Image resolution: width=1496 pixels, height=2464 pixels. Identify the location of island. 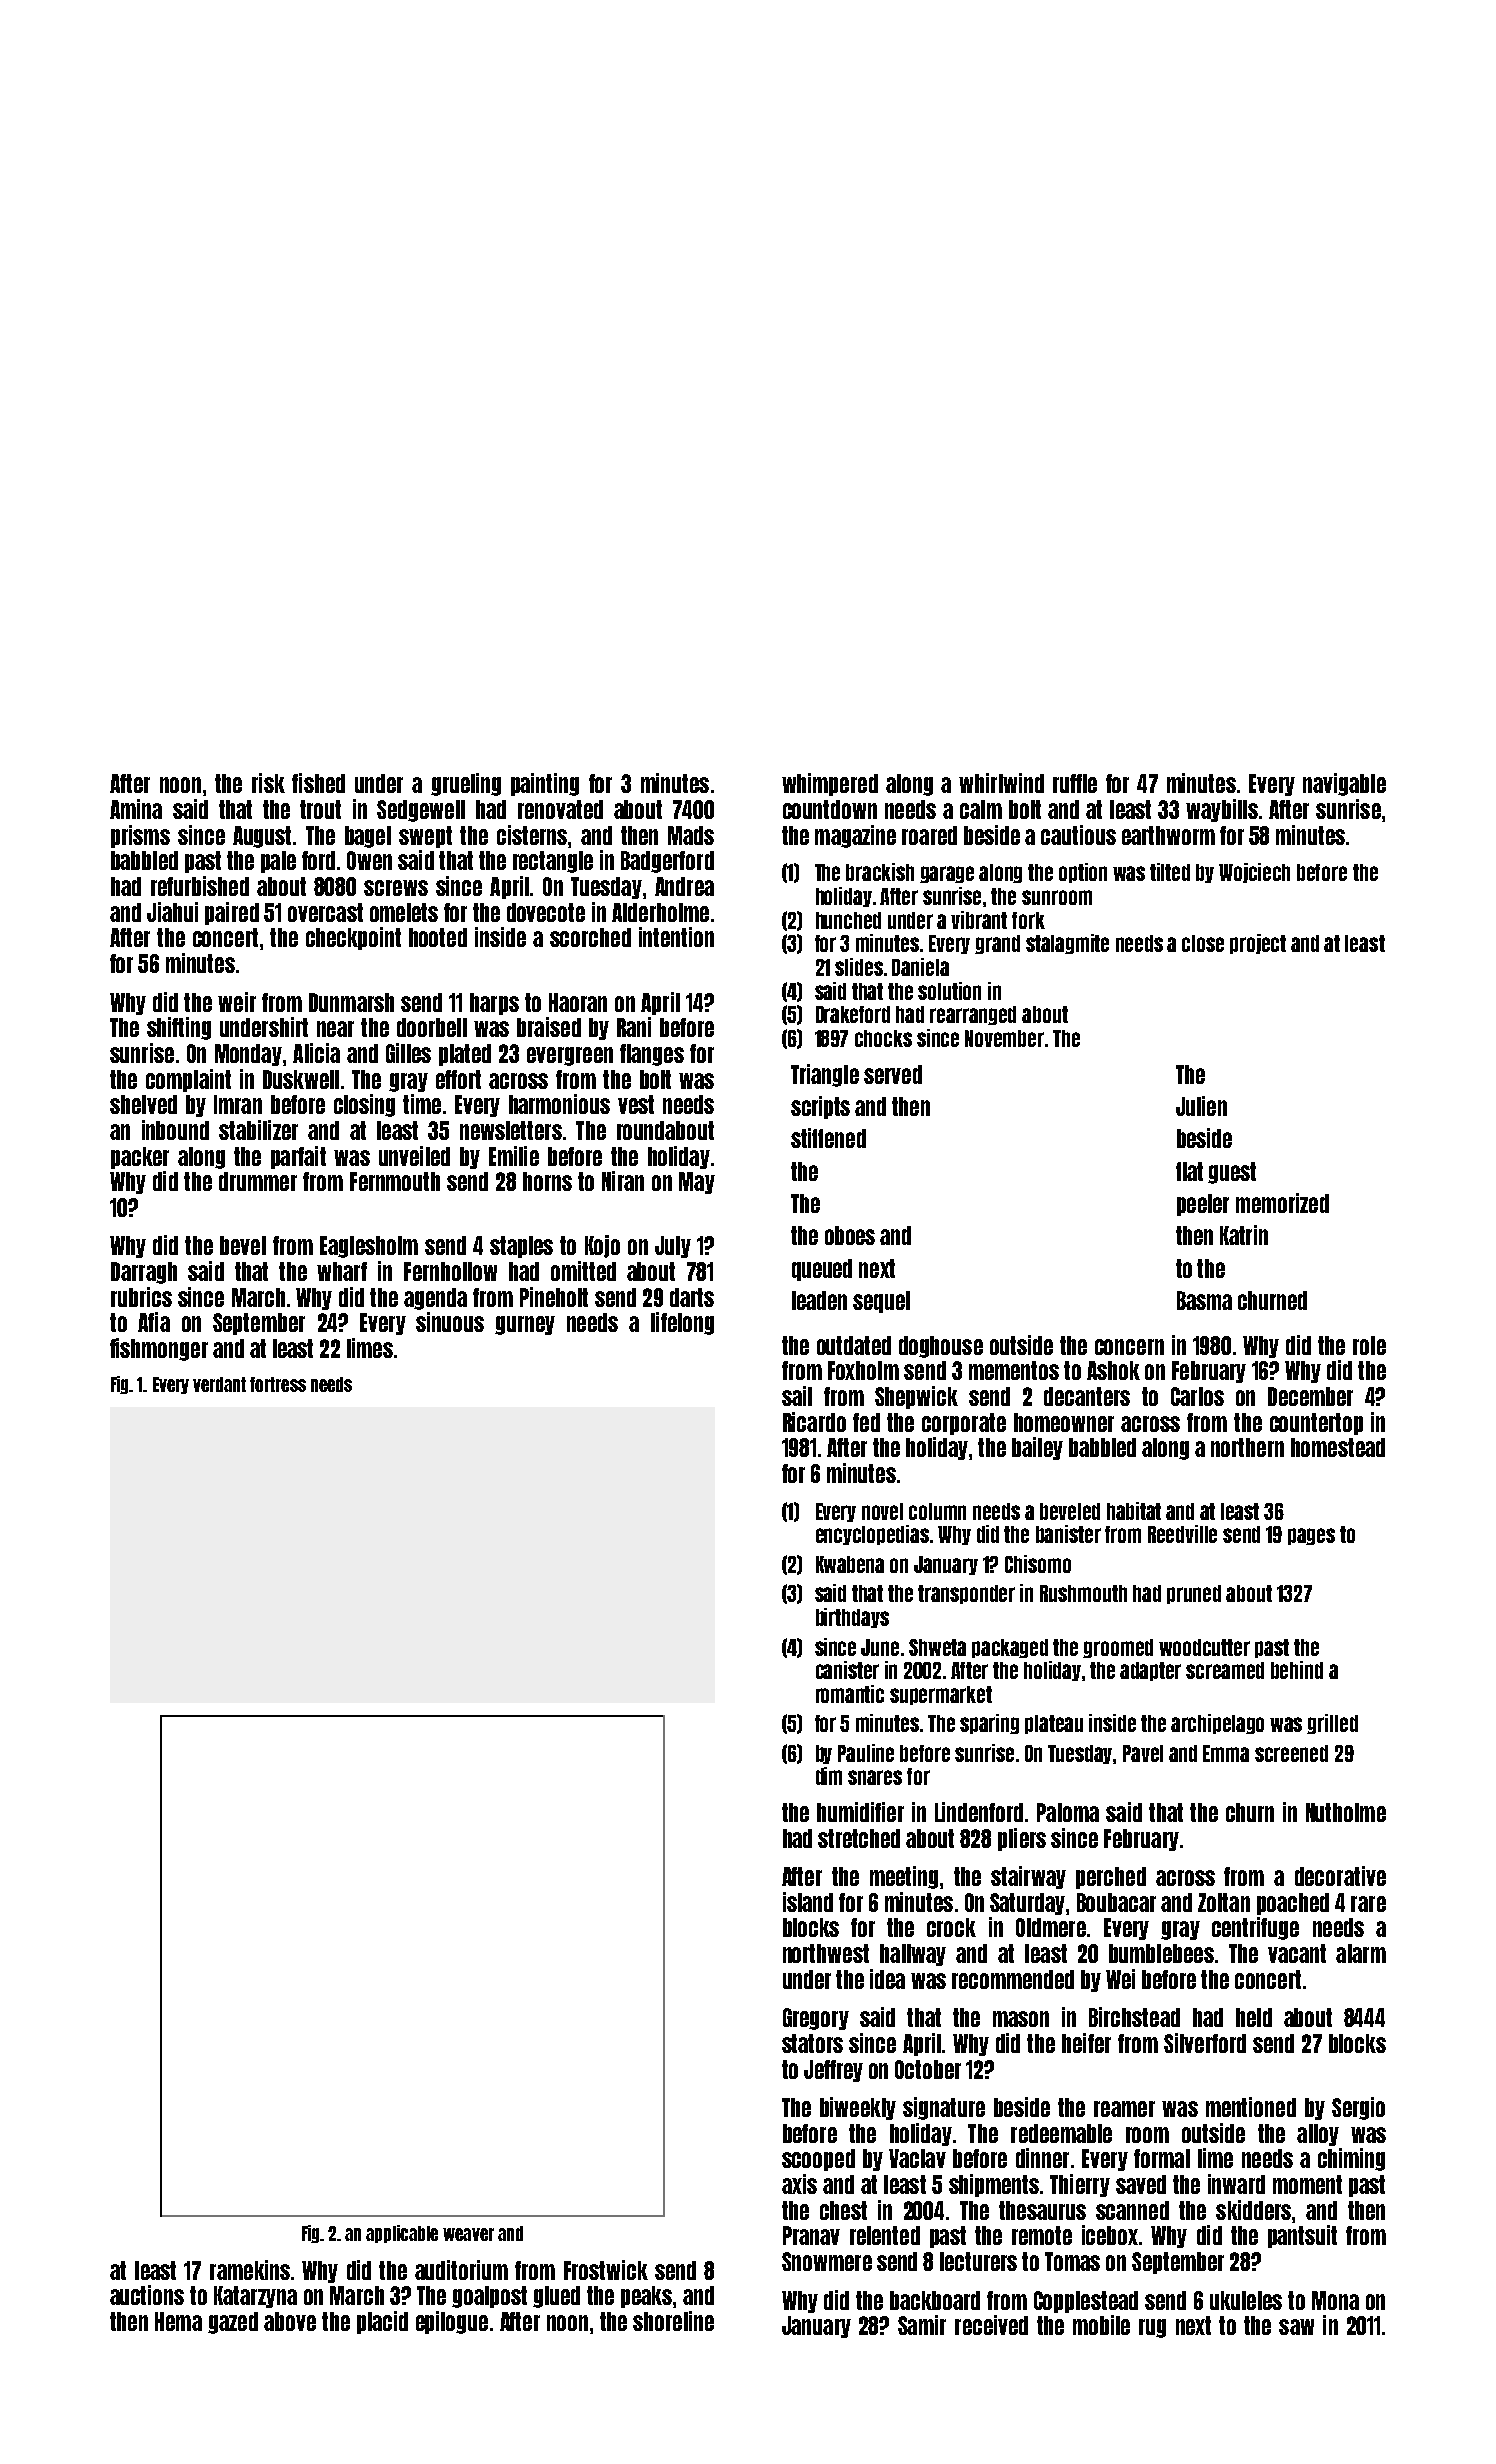
(808, 1902).
